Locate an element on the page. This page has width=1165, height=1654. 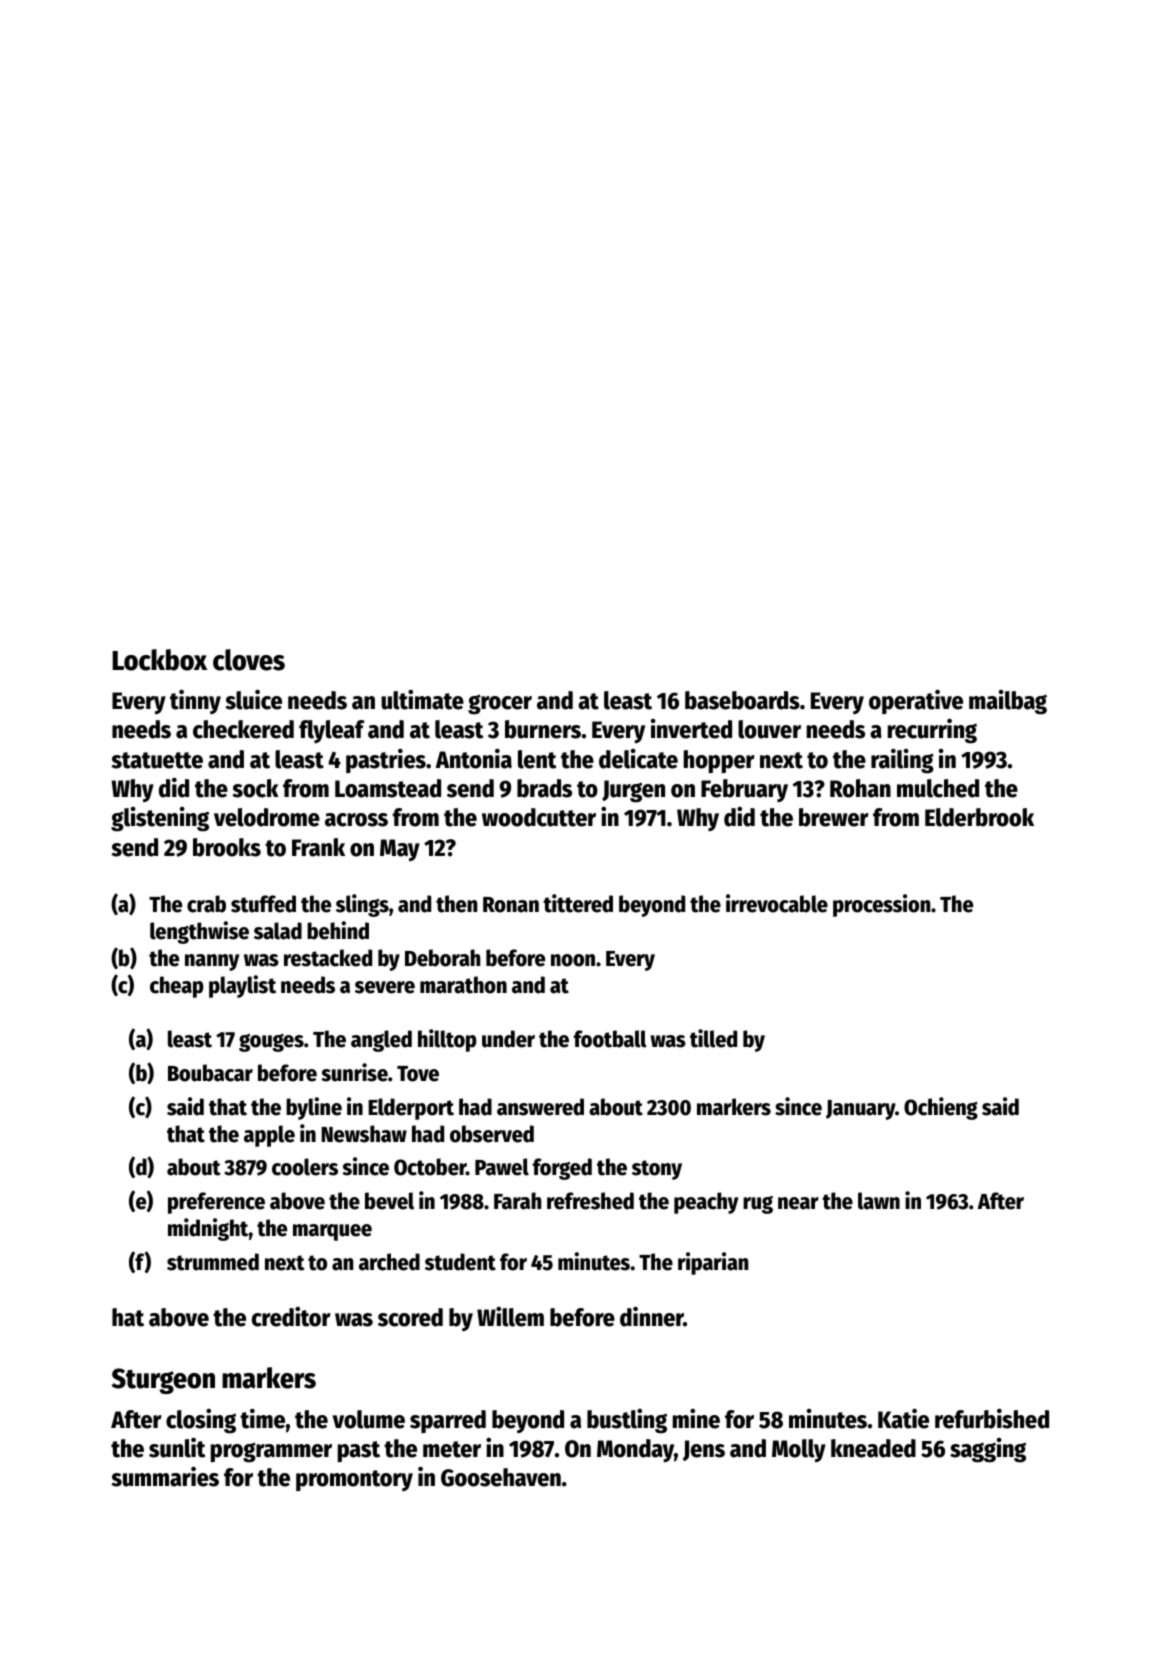
procession is located at coordinates (881, 905).
